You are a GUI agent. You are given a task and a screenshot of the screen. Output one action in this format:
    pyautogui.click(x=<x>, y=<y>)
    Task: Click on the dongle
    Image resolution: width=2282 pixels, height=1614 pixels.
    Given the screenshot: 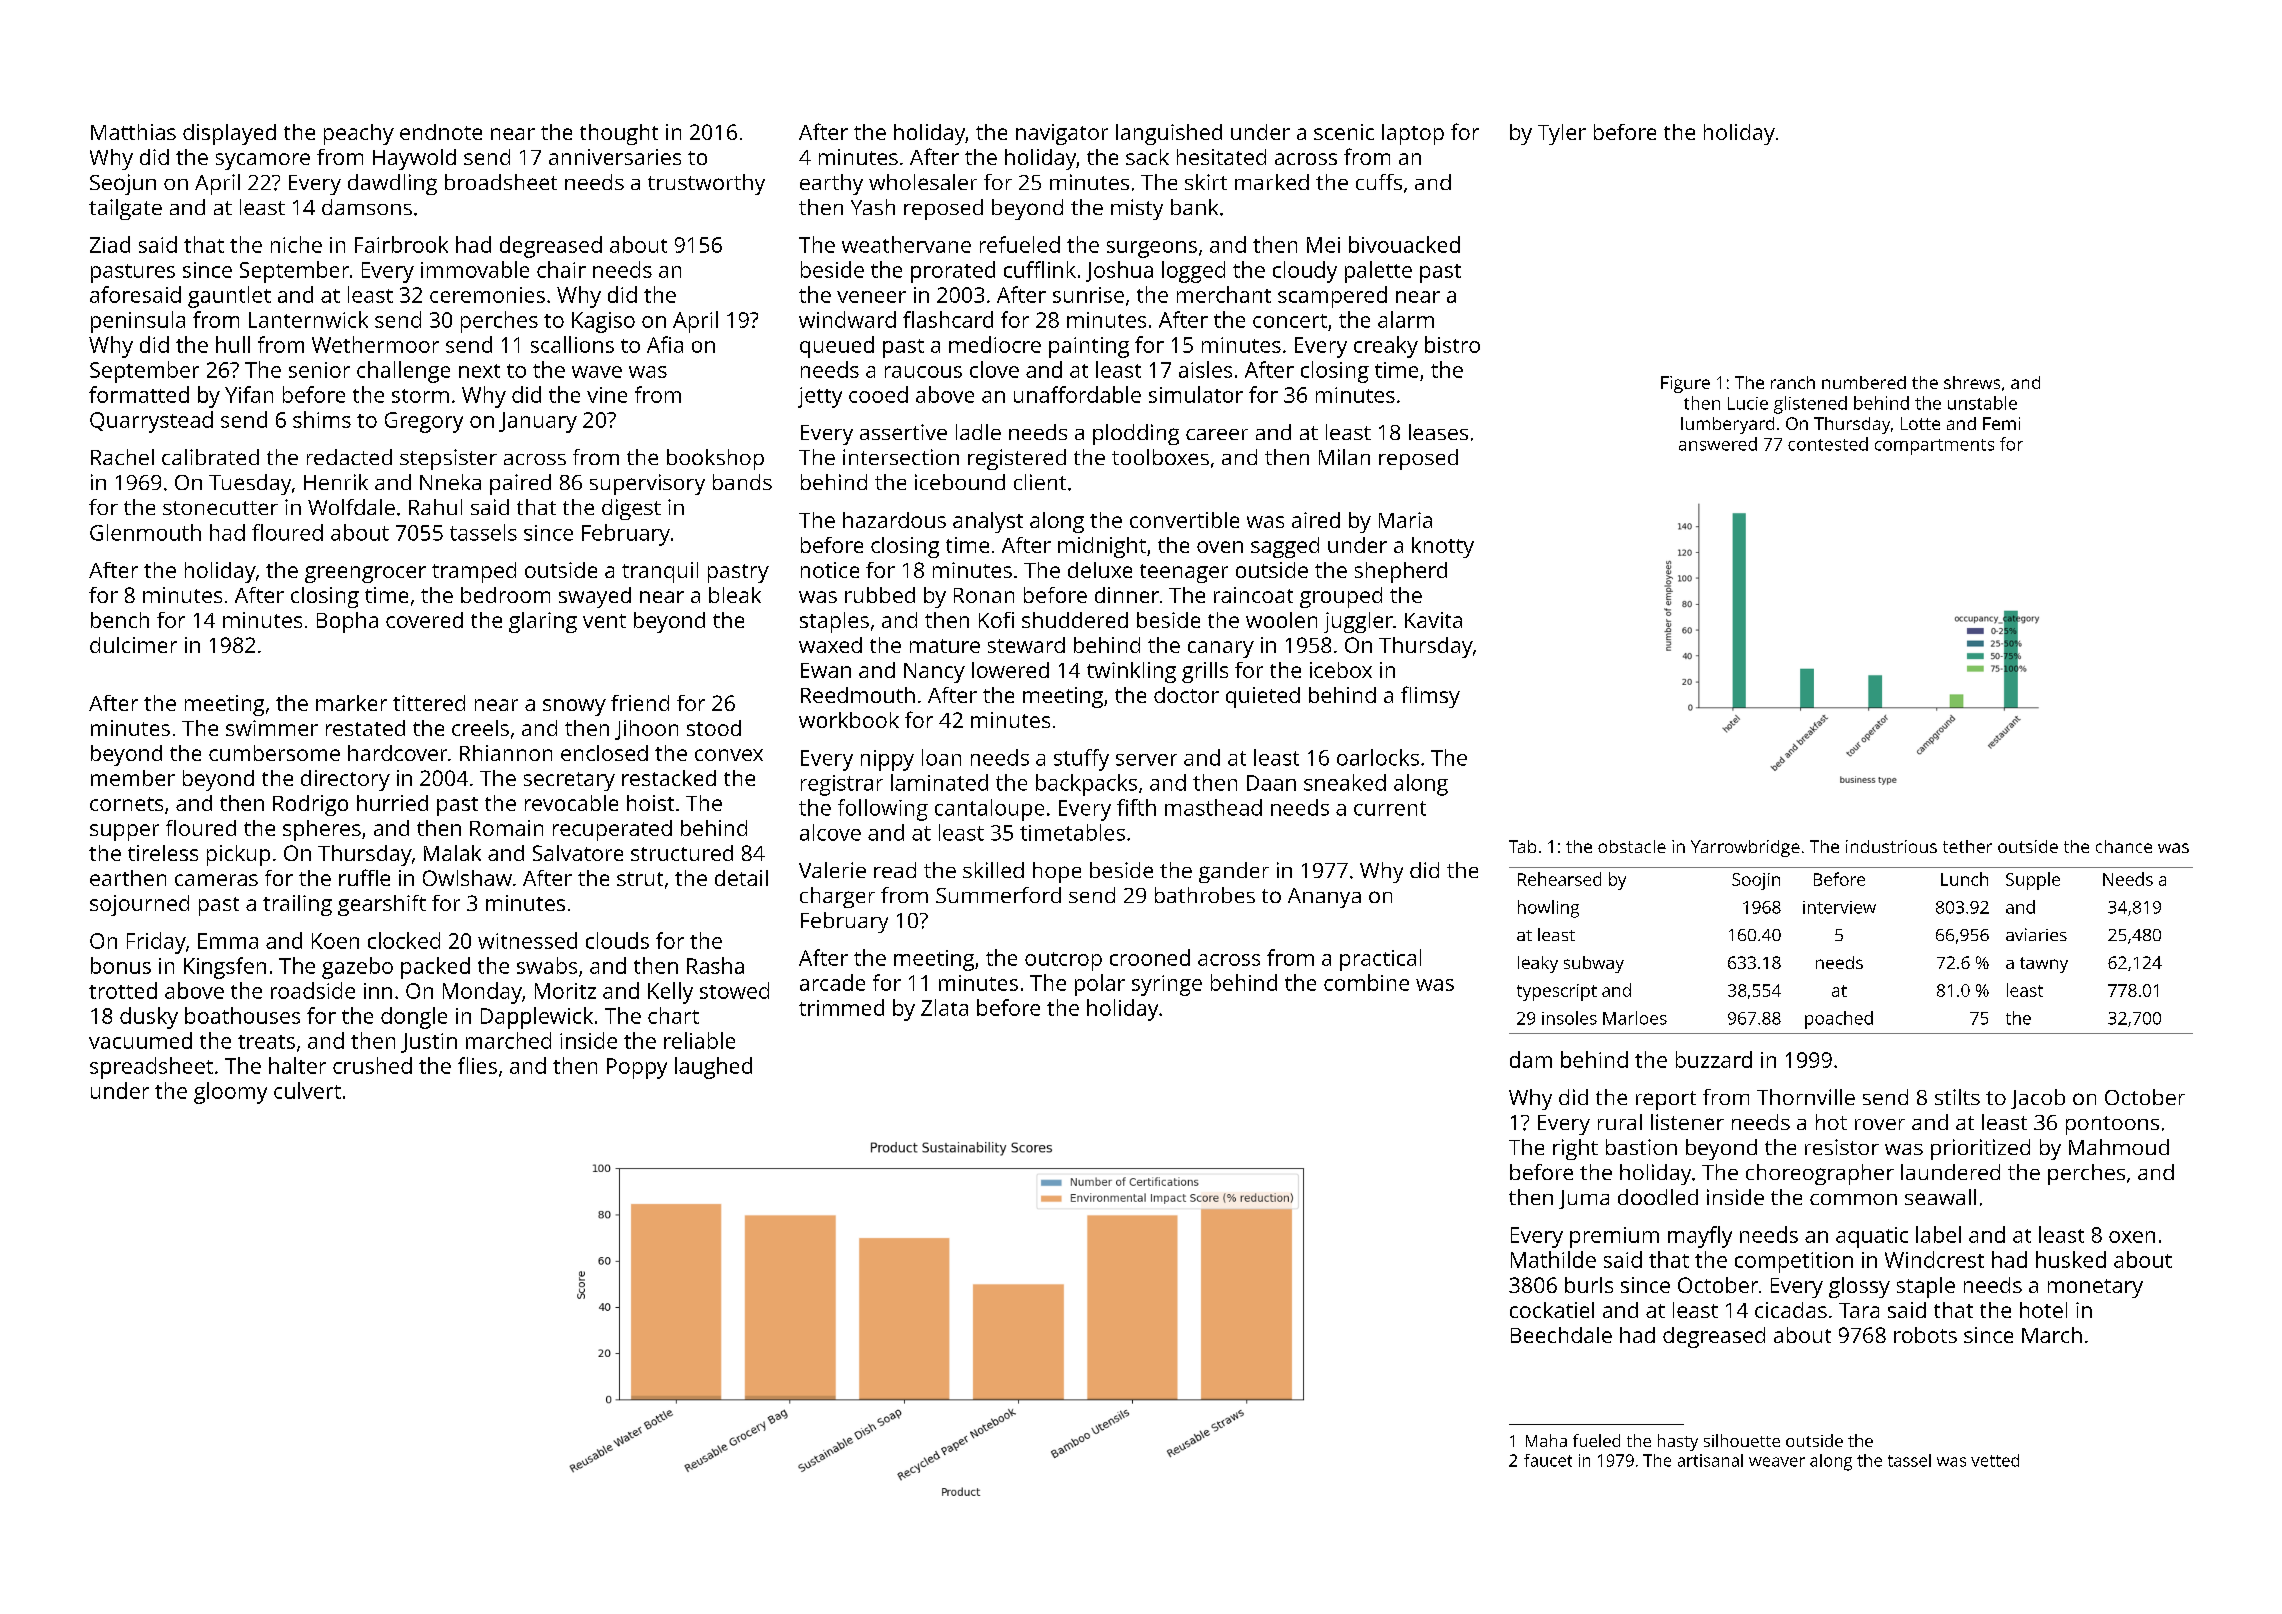 What is the action you would take?
    pyautogui.click(x=414, y=1018)
